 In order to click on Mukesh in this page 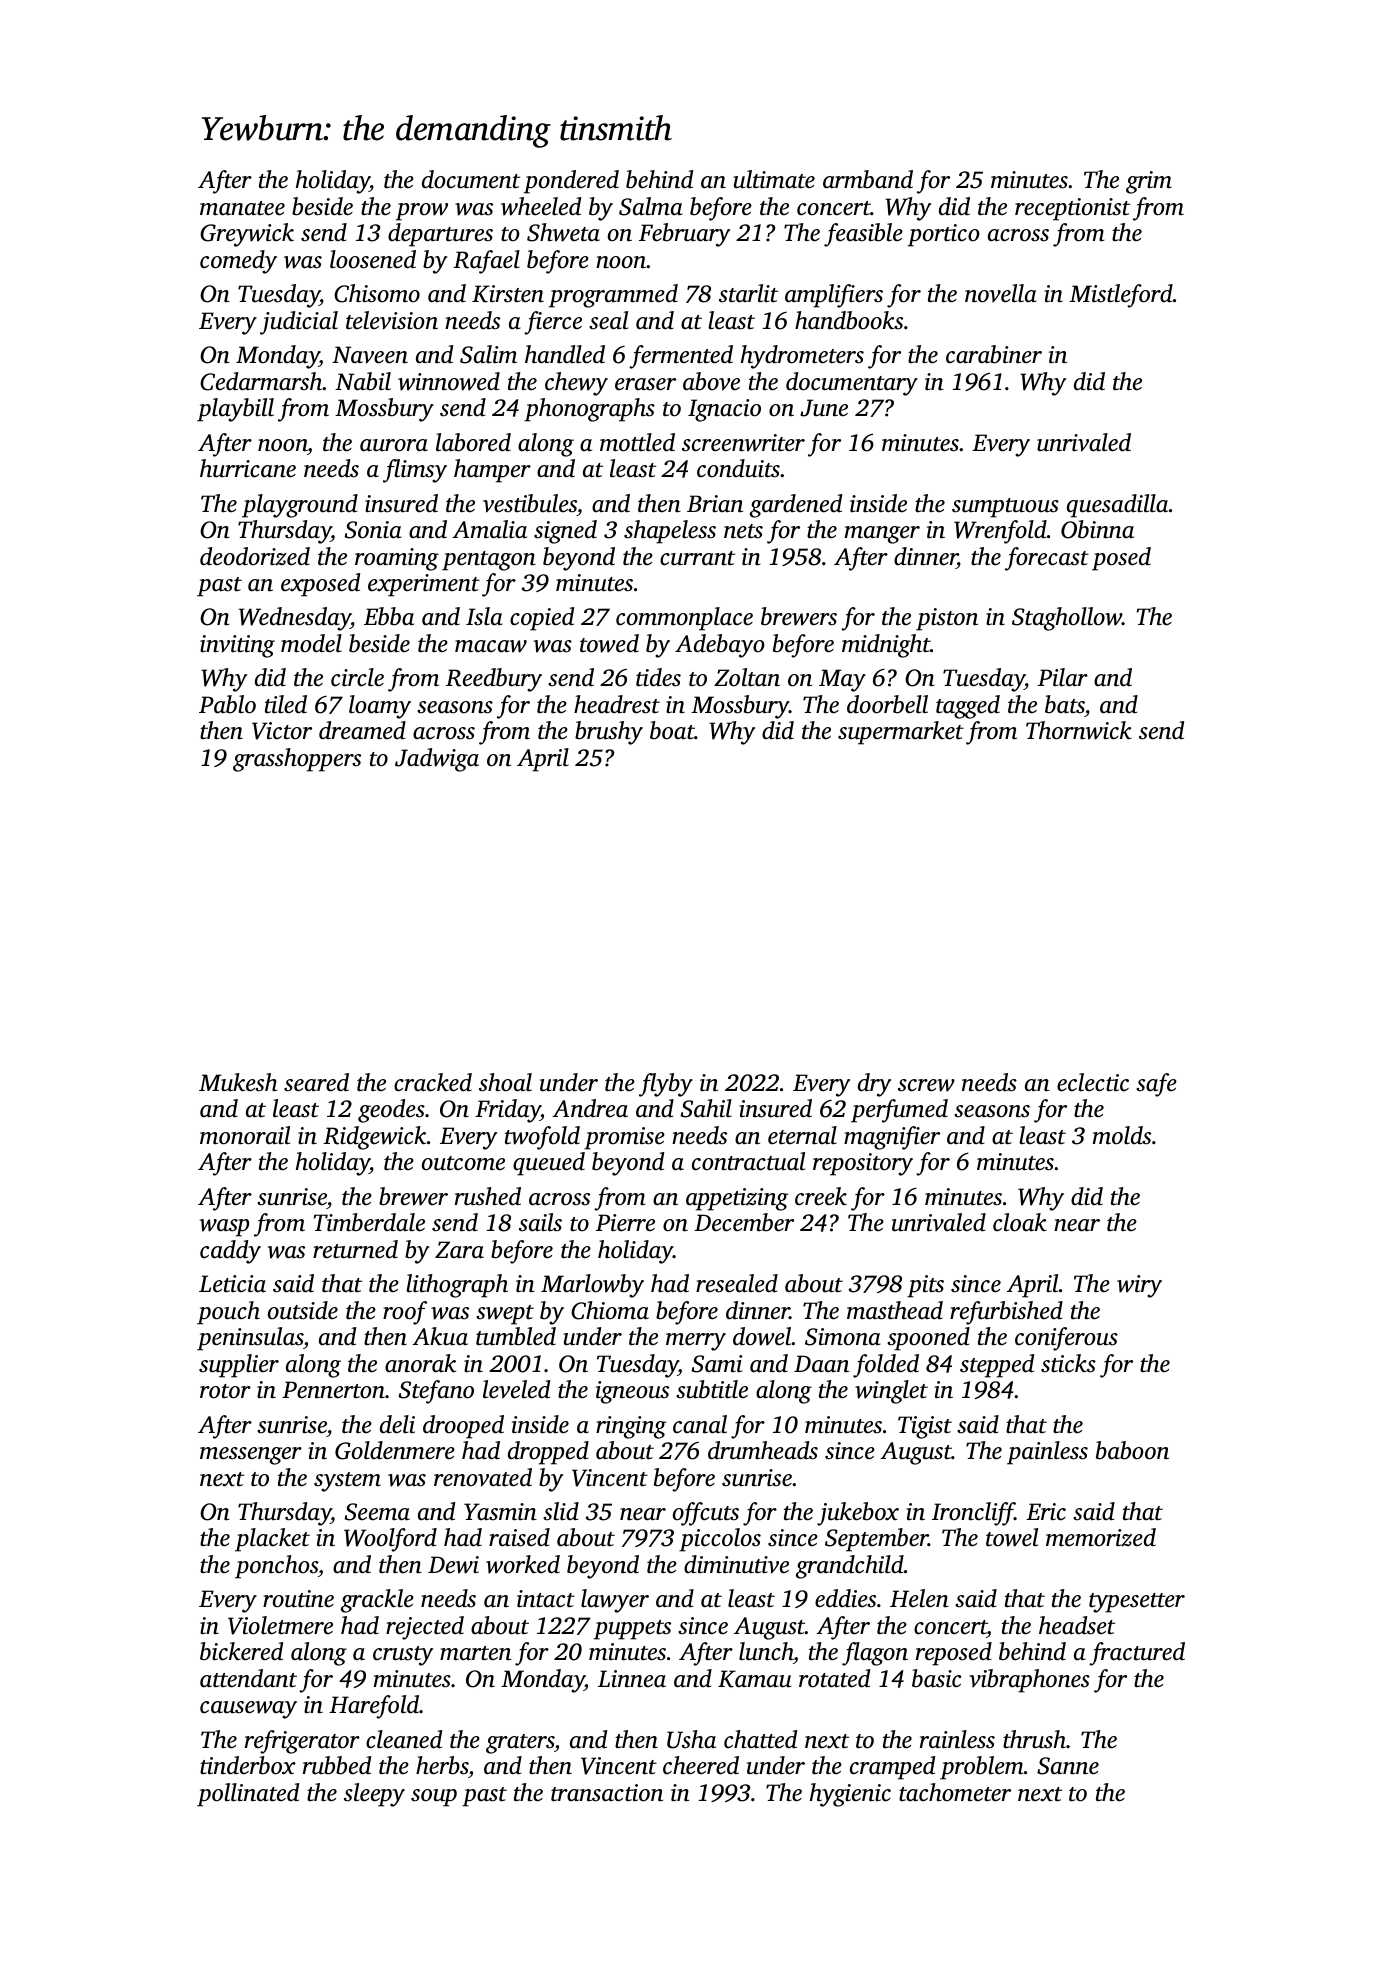, I will do `click(238, 1082)`.
